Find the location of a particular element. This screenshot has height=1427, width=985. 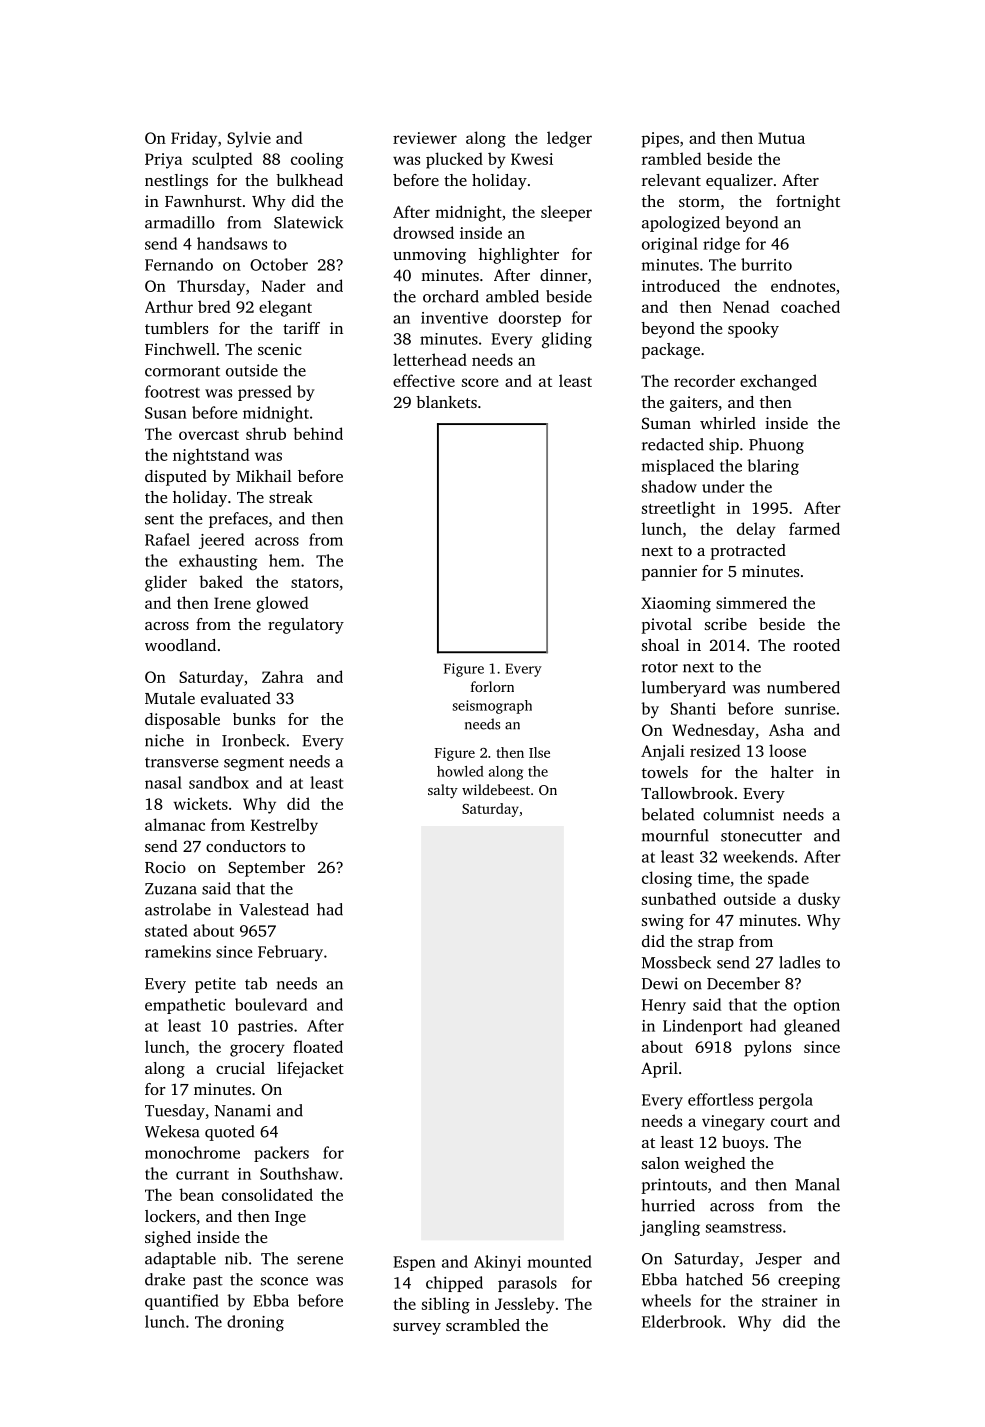

time is located at coordinates (714, 878).
